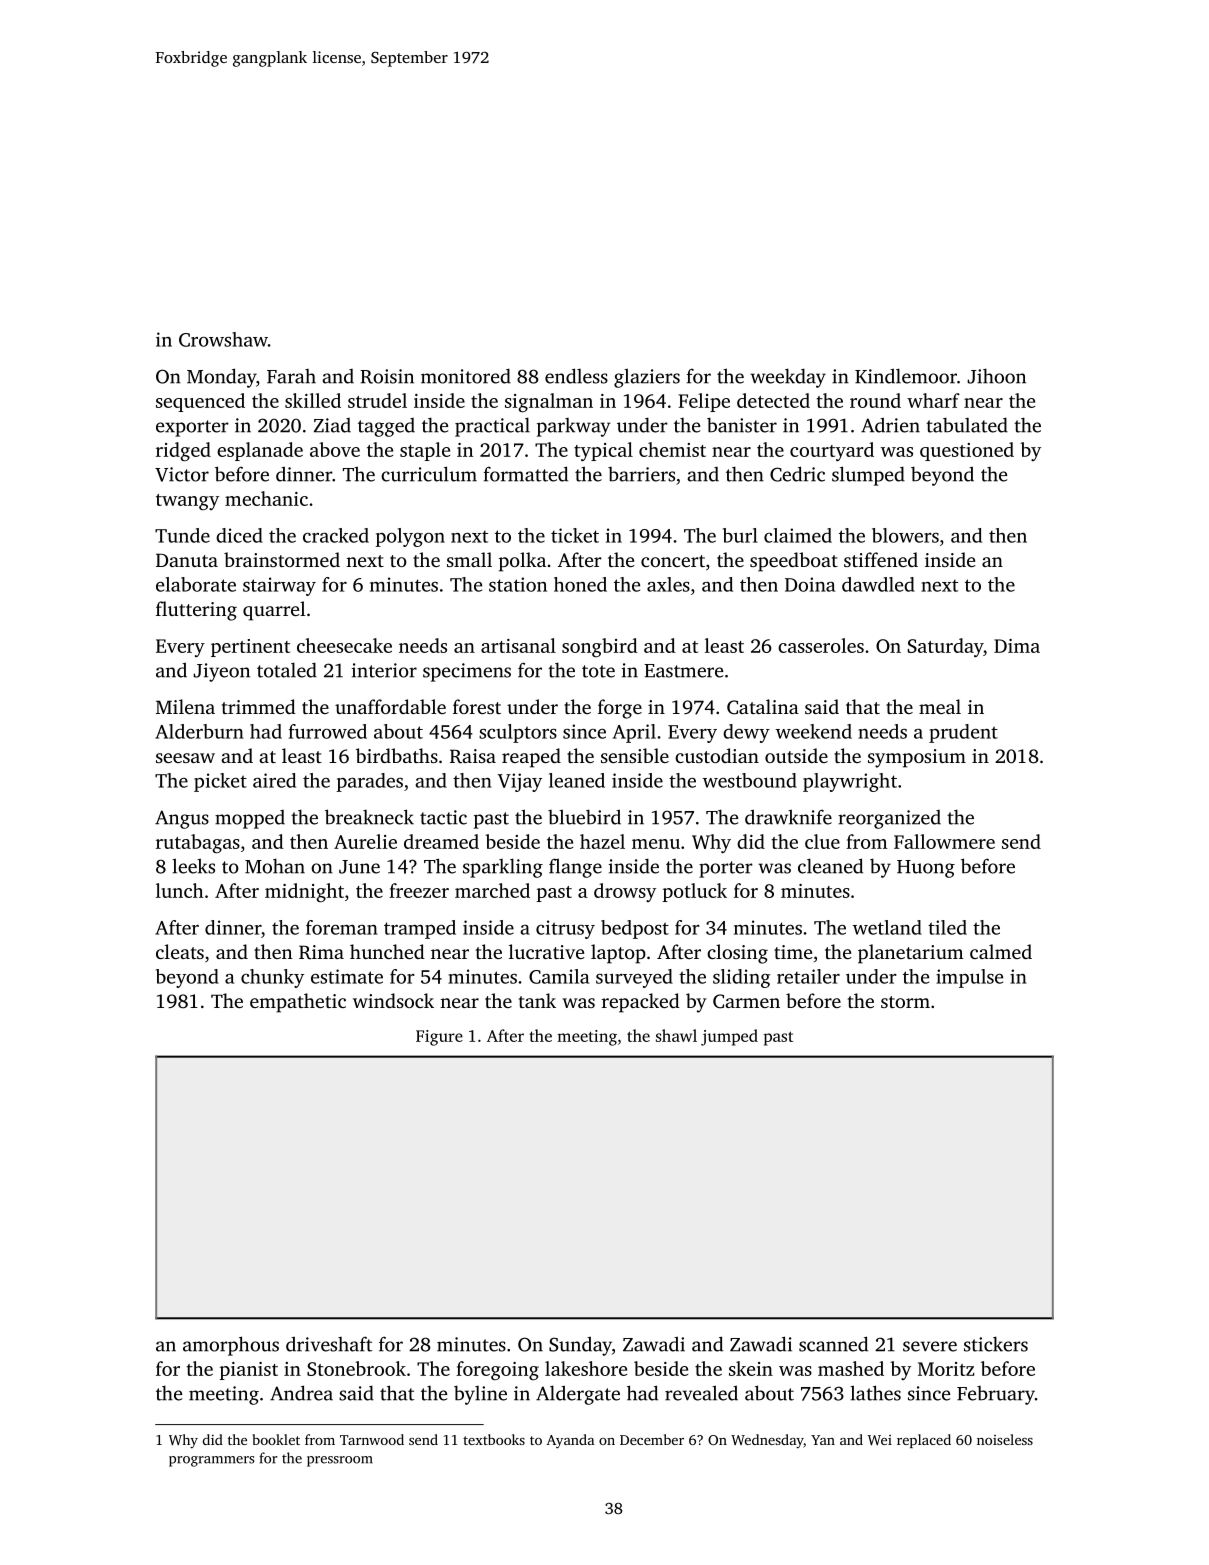 This screenshot has height=1565, width=1209. I want to click on tank, so click(537, 1000).
